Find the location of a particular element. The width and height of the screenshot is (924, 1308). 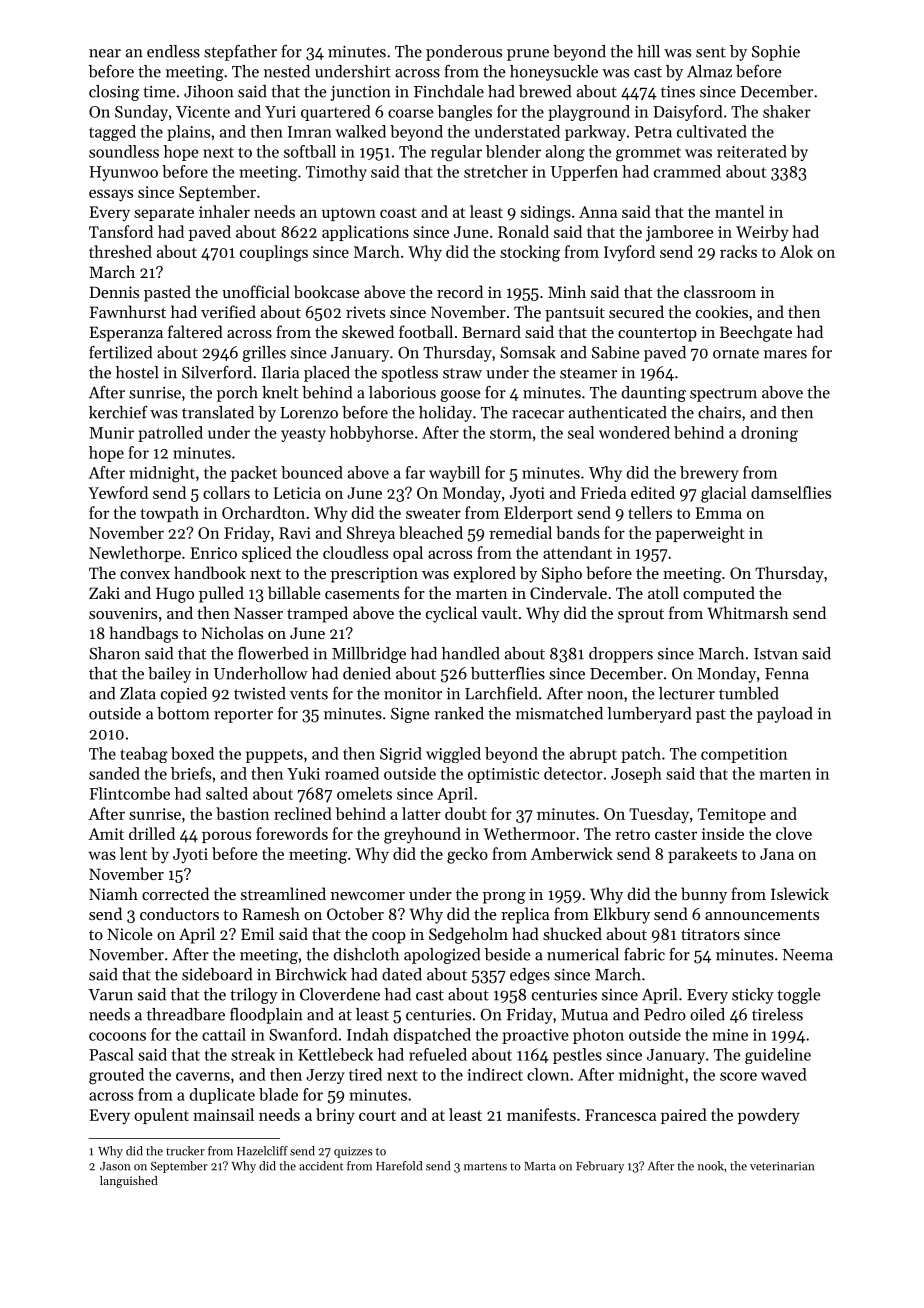

holiday is located at coordinates (445, 414).
